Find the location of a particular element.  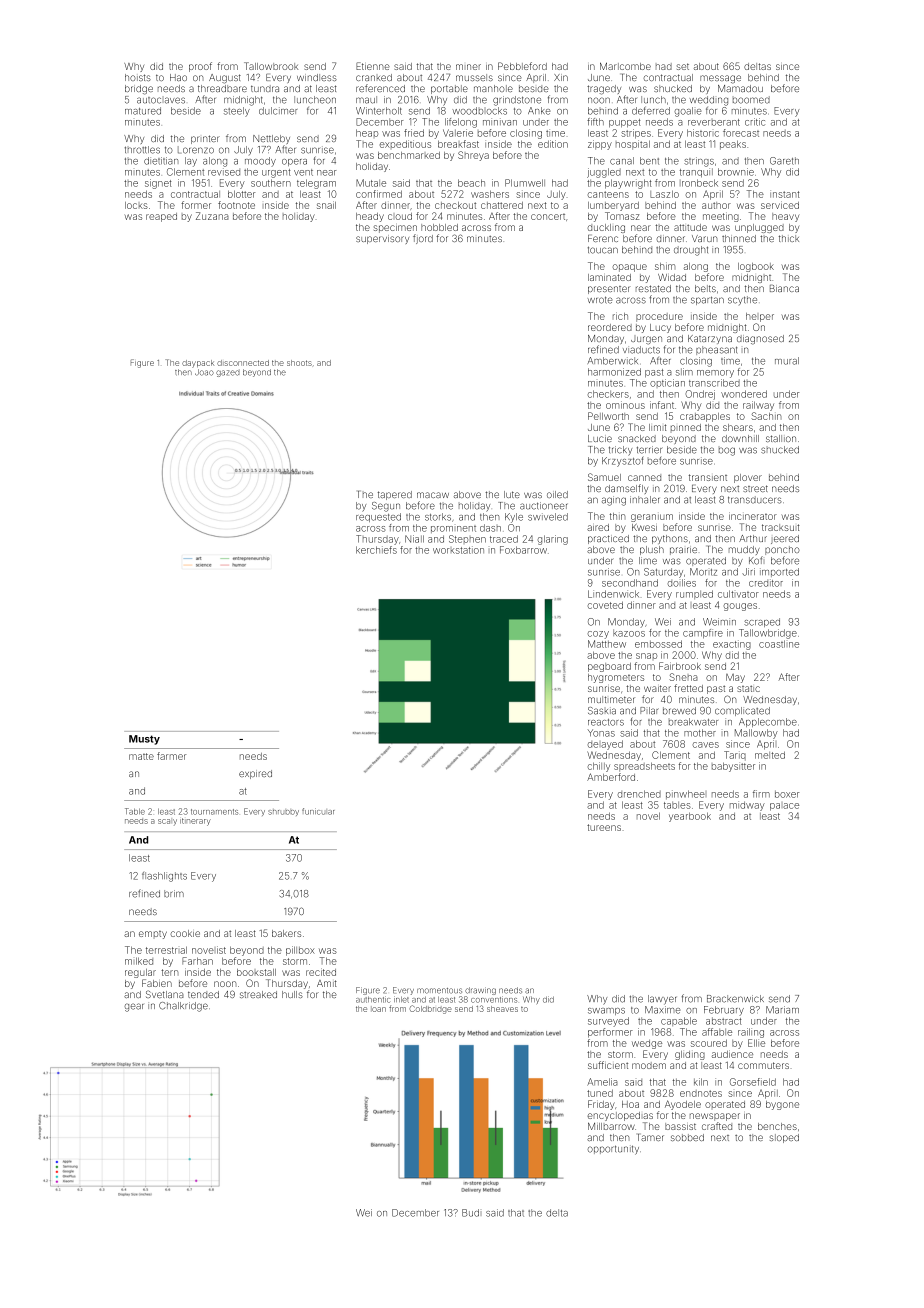

embossed is located at coordinates (658, 644).
